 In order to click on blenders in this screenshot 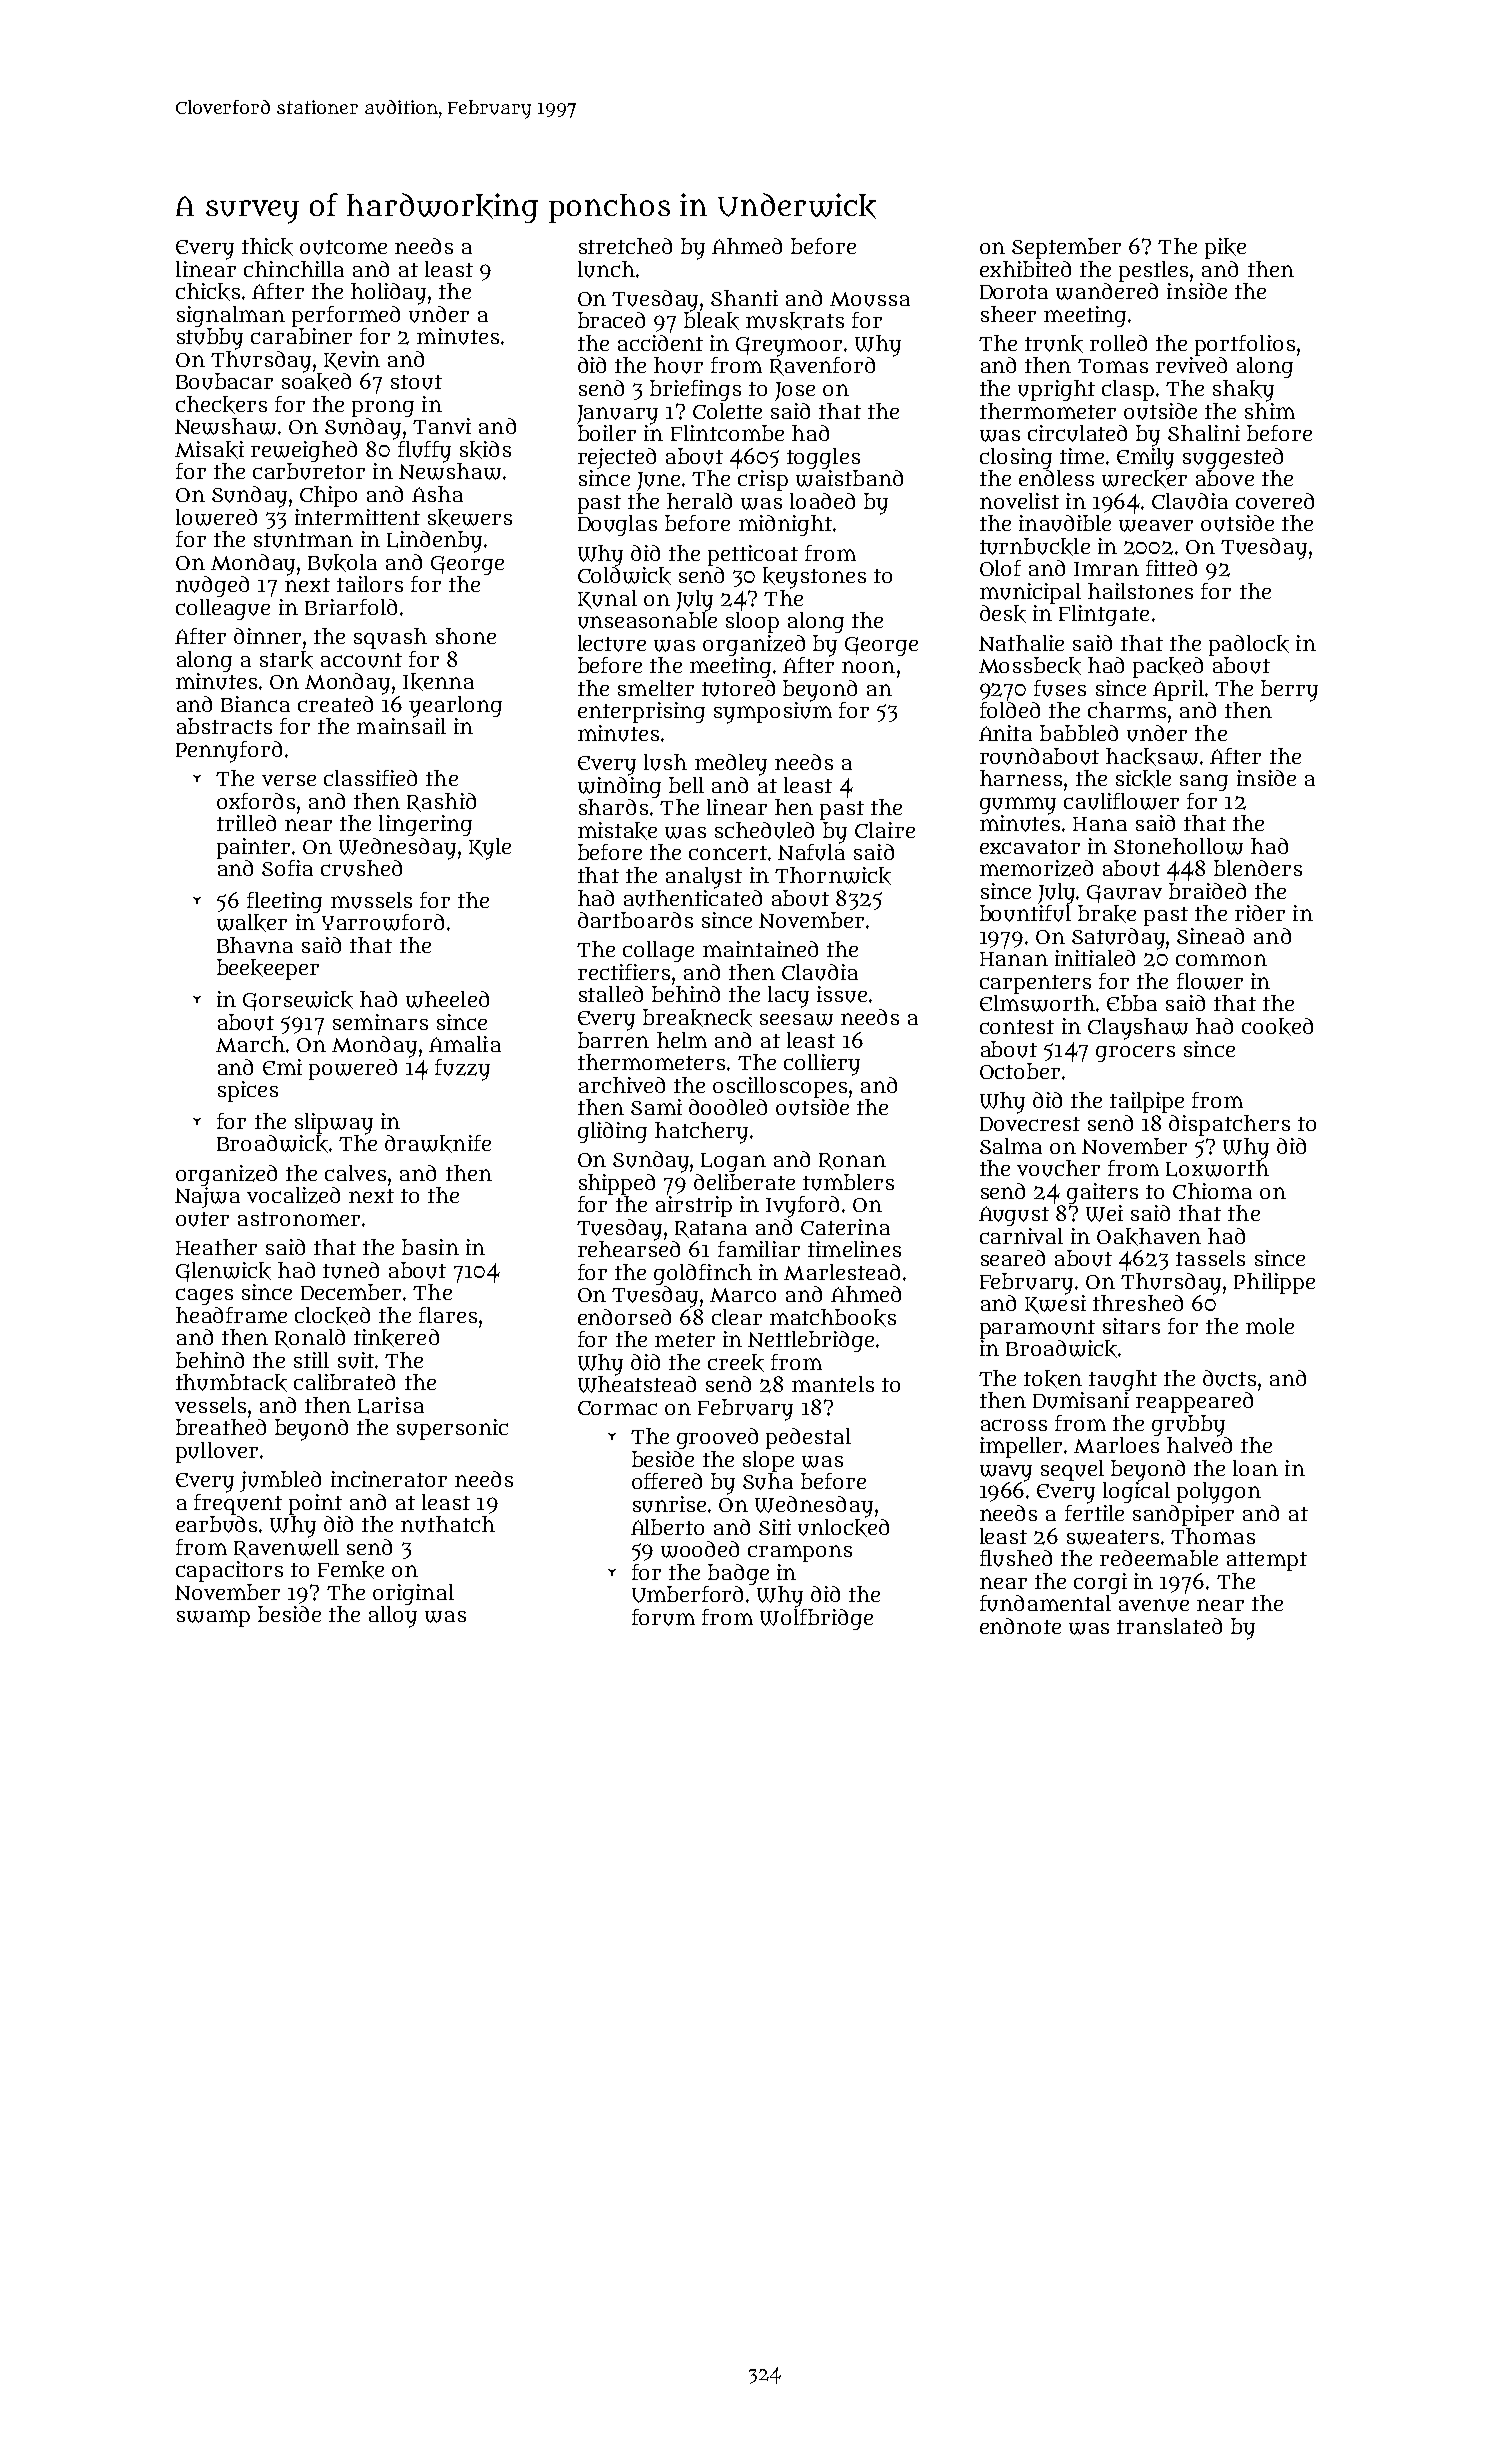, I will do `click(1258, 868)`.
